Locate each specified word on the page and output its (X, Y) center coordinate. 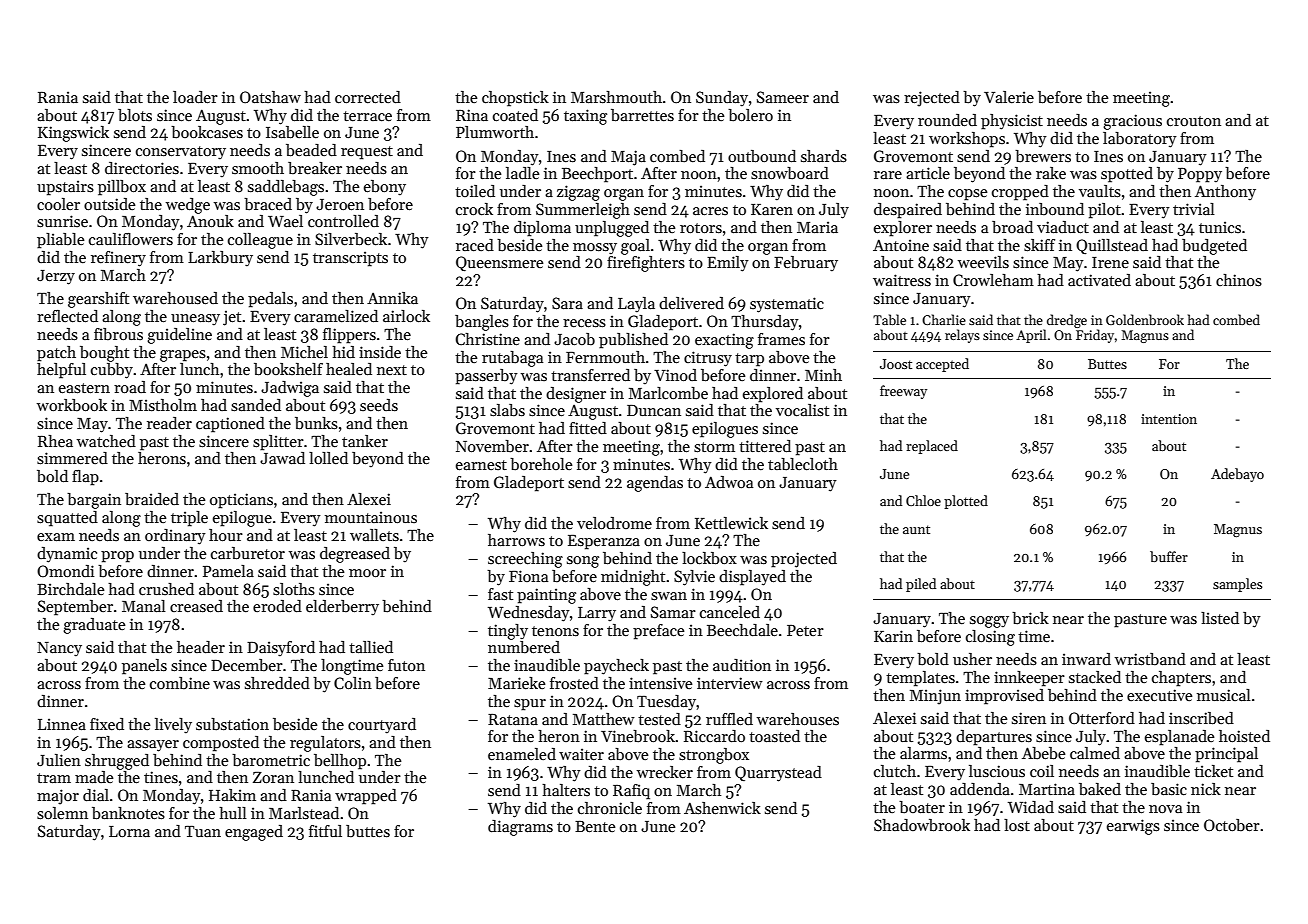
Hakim (232, 795)
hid (343, 352)
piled (921, 585)
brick (1030, 618)
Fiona (528, 576)
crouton (1194, 121)
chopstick (515, 99)
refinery (118, 259)
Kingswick (73, 134)
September (75, 608)
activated (1099, 280)
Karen (772, 209)
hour (226, 535)
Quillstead (1112, 246)
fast (500, 594)
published (633, 341)
